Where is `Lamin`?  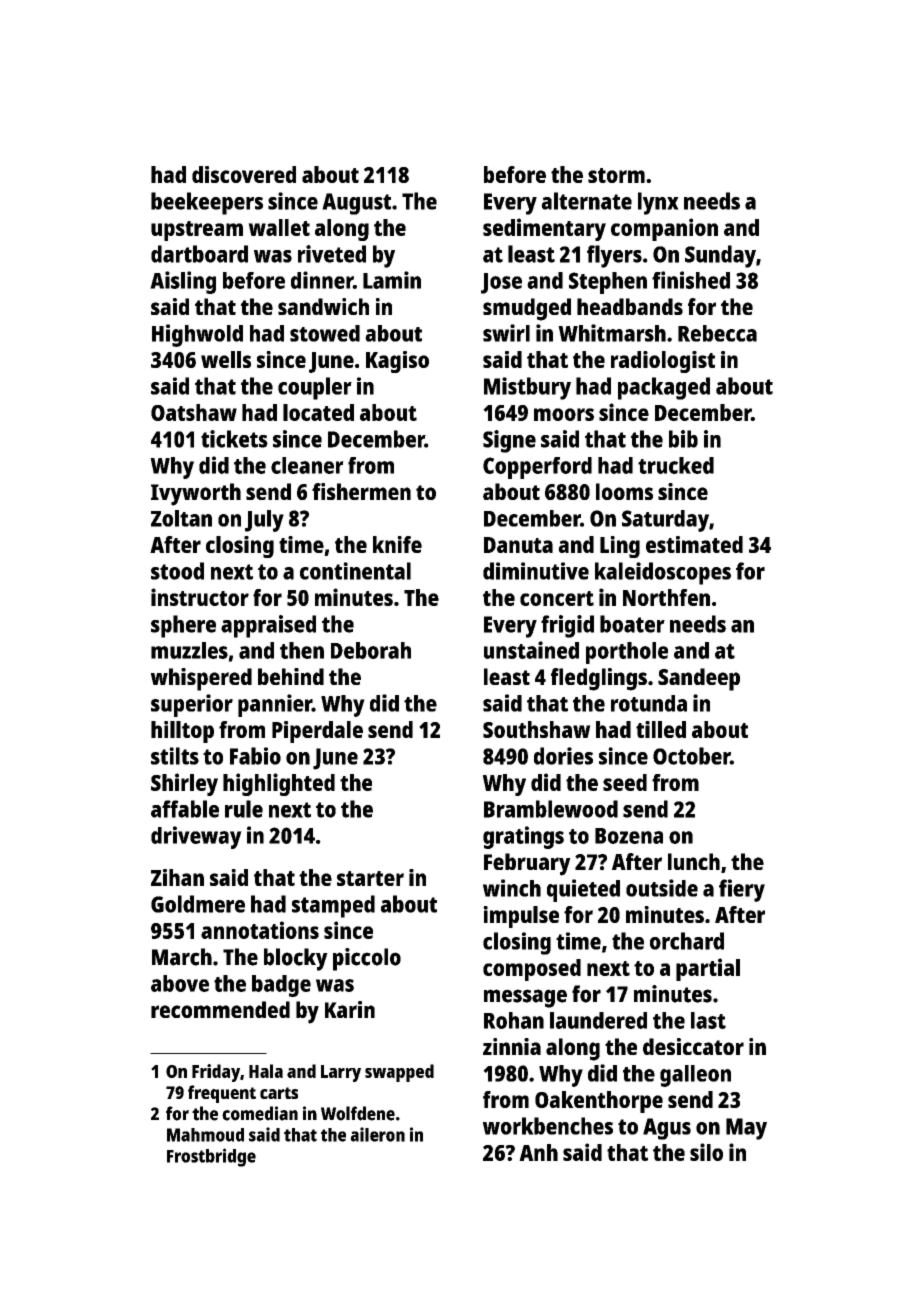
Lamin is located at coordinates (392, 280).
